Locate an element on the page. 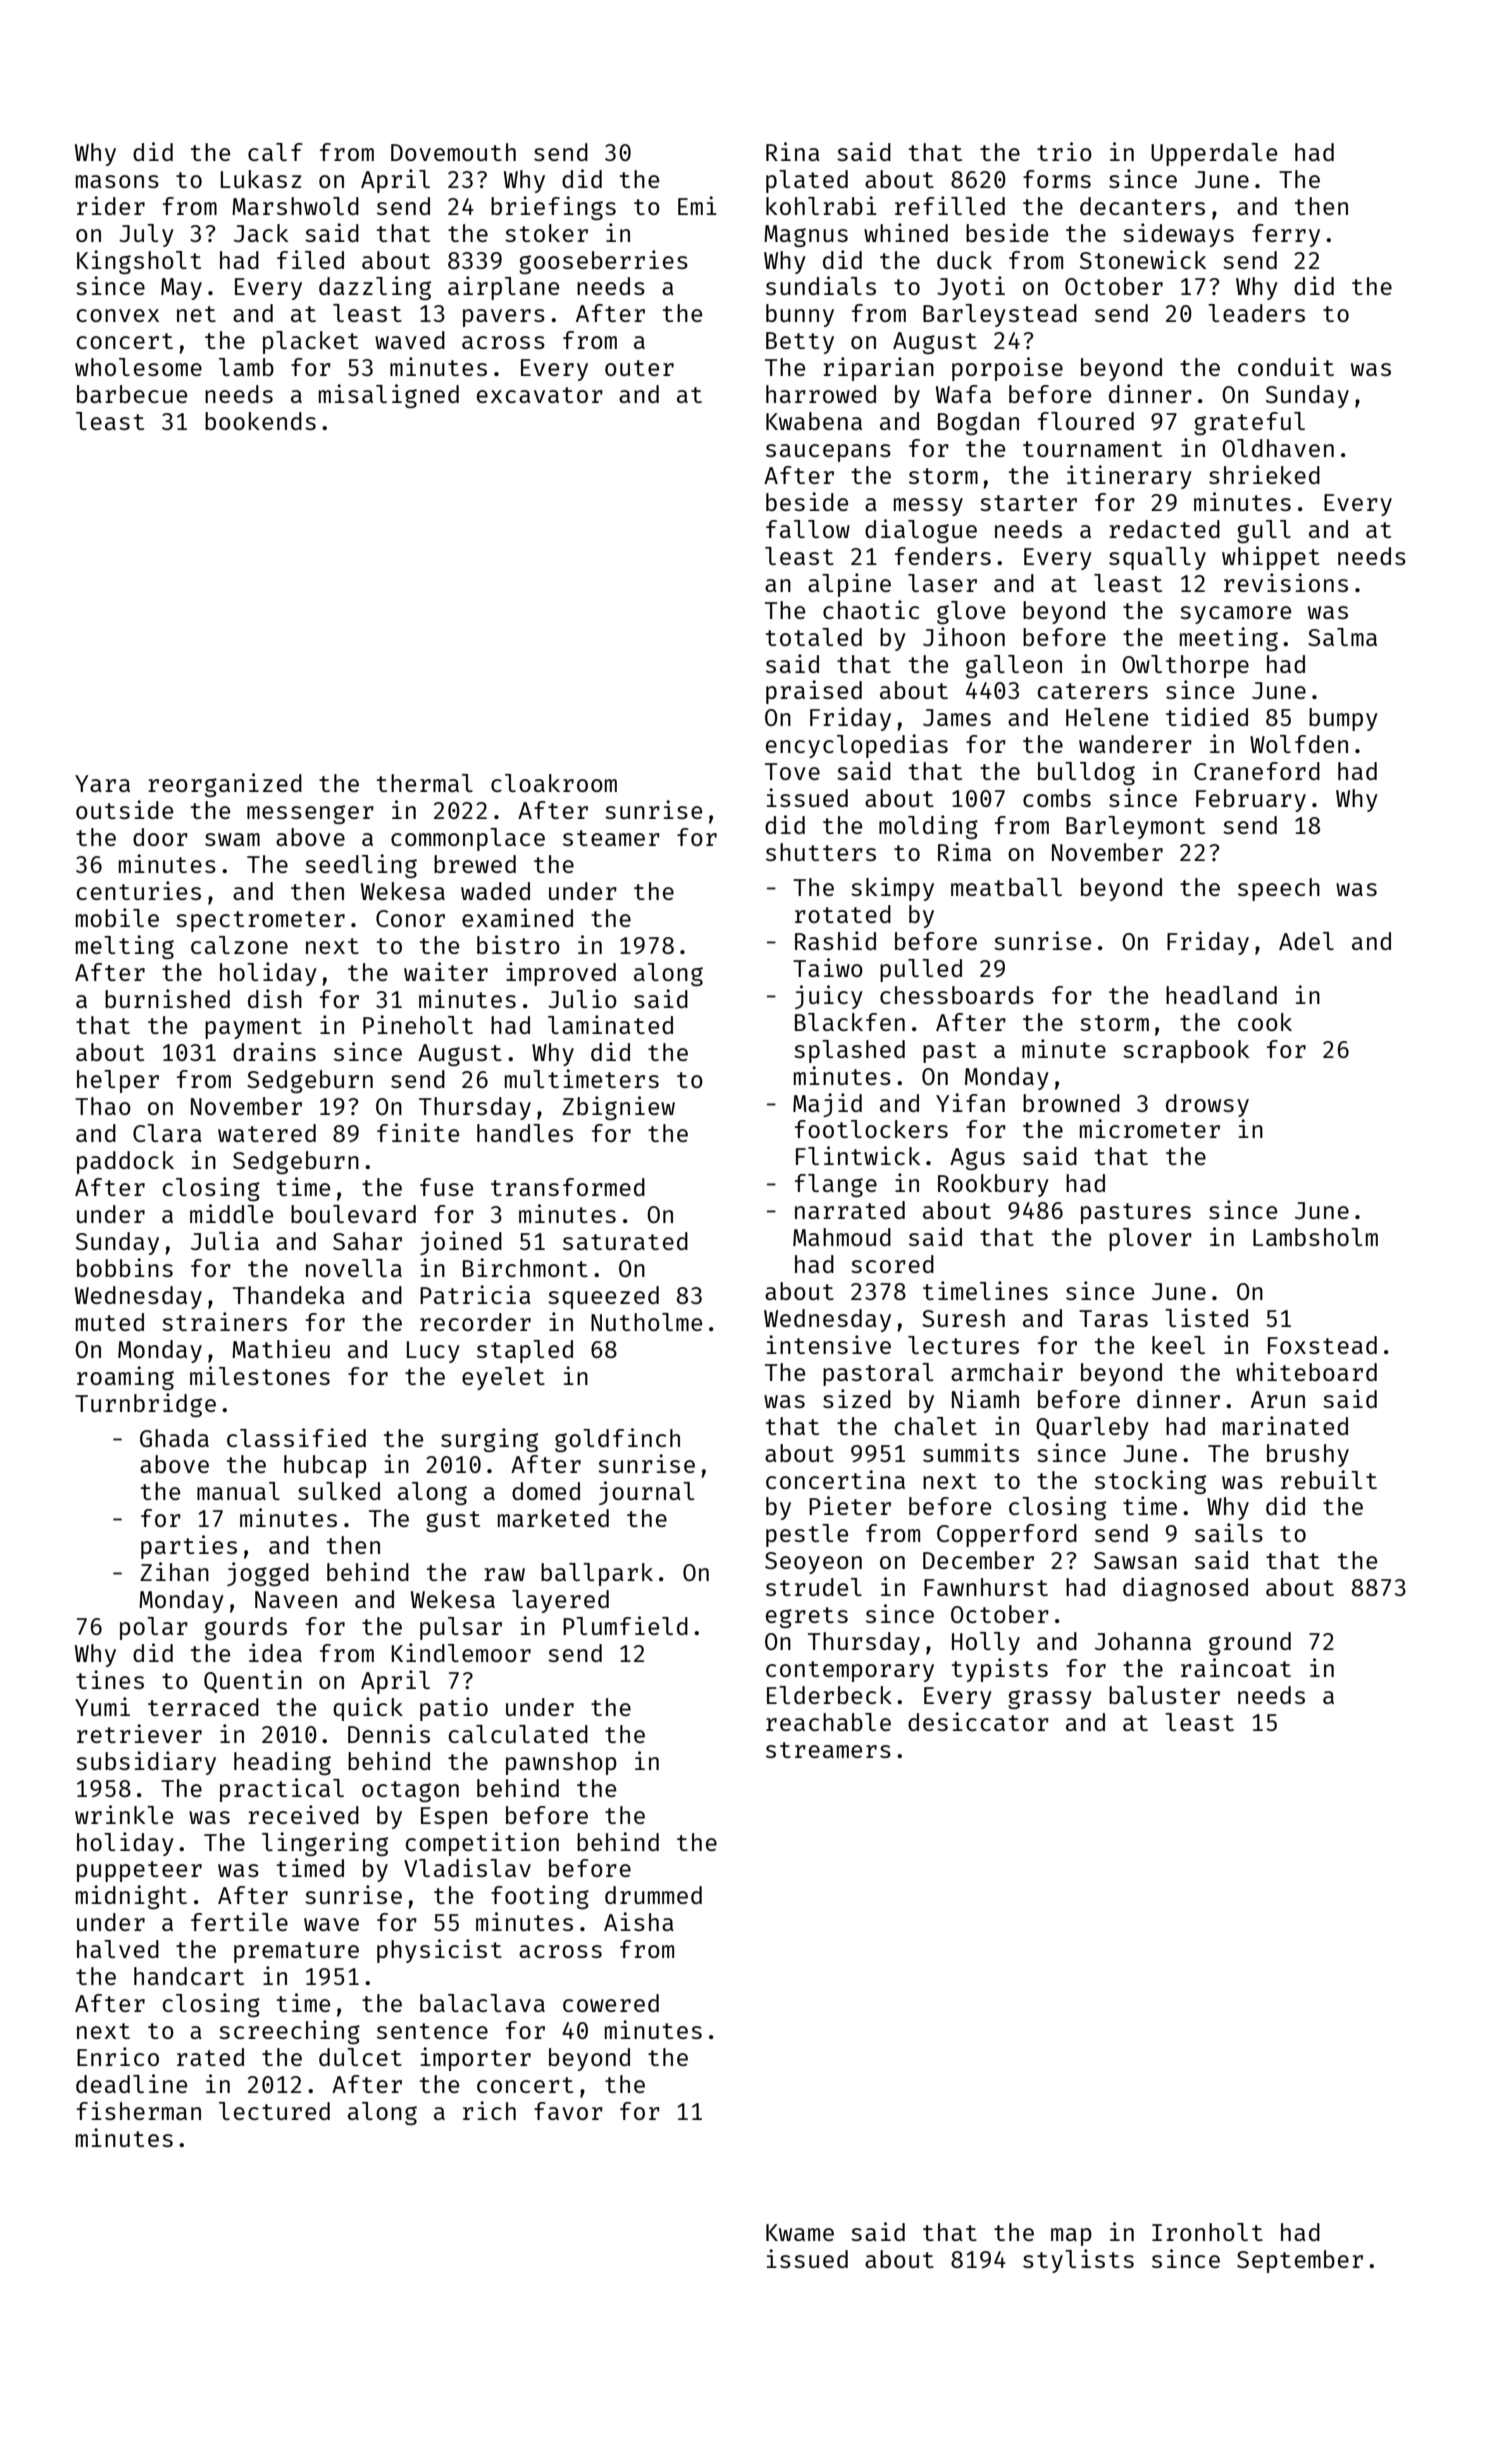  fisherman is located at coordinates (139, 2110).
